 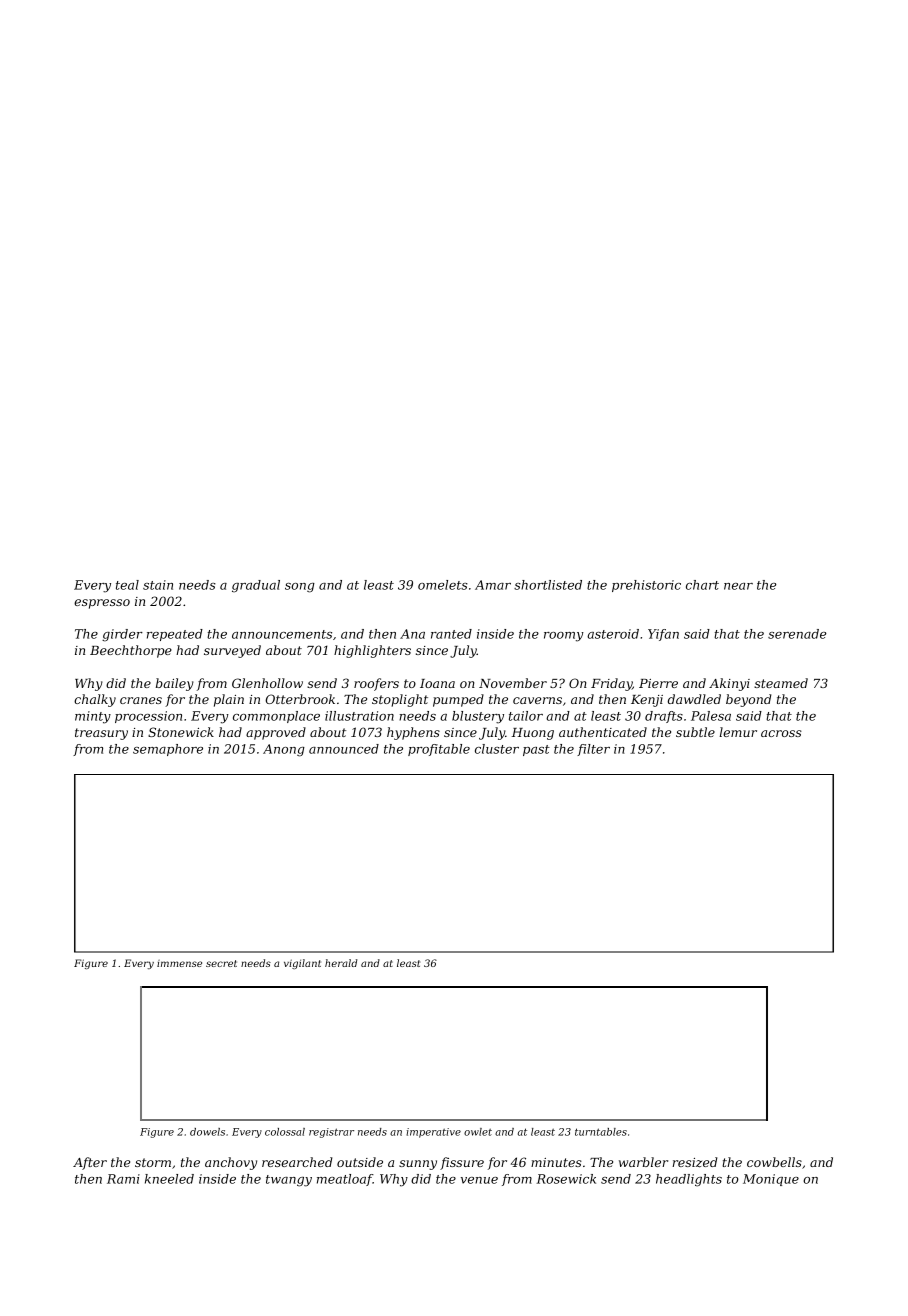 What do you see at coordinates (748, 700) in the image?
I see `beyond` at bounding box center [748, 700].
